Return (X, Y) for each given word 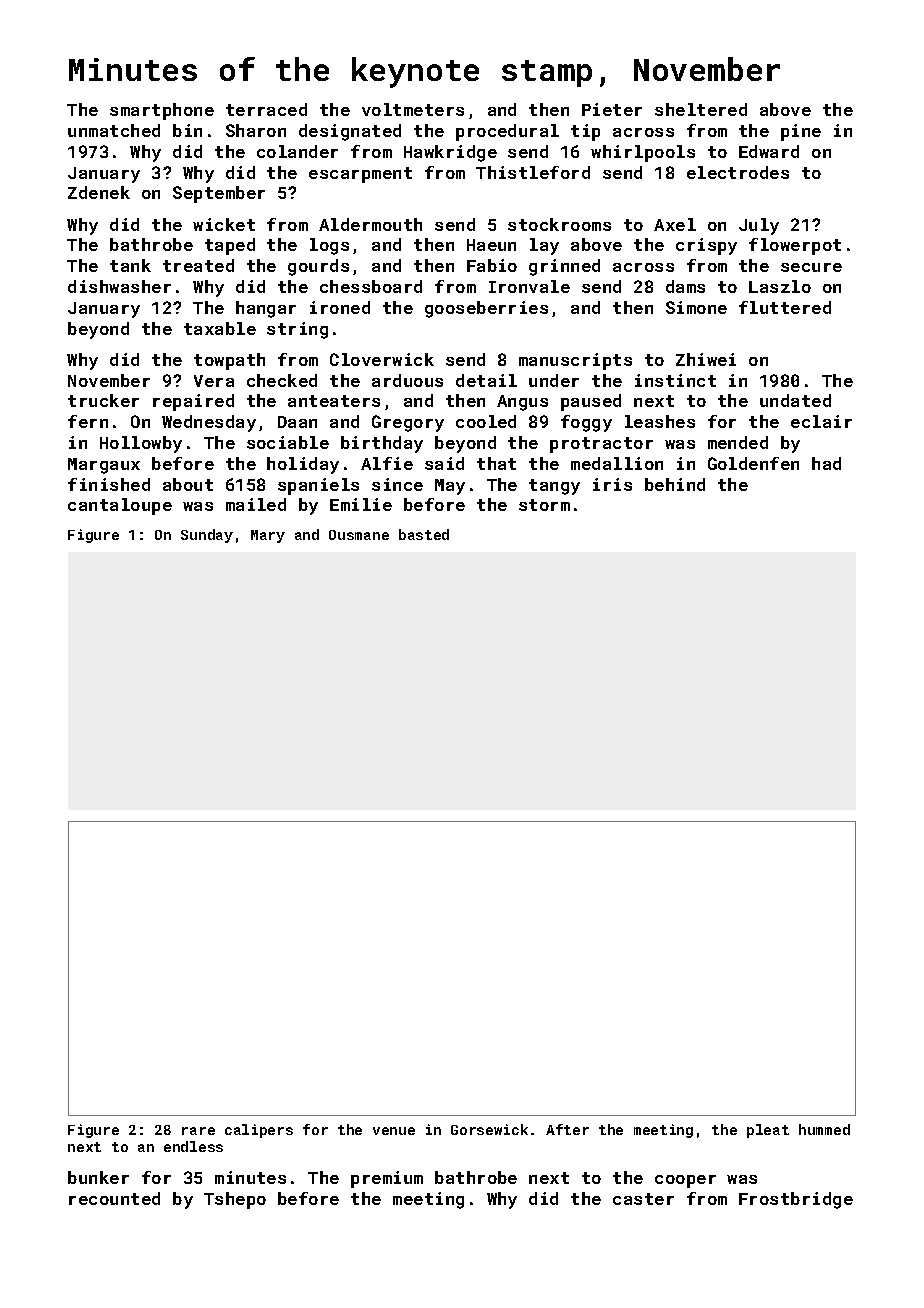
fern (88, 421)
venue (394, 1131)
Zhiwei (706, 359)
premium (387, 1179)
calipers (259, 1131)
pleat (768, 1131)
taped (230, 246)
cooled (486, 421)
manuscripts (575, 361)
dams (685, 286)
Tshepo (235, 1200)
